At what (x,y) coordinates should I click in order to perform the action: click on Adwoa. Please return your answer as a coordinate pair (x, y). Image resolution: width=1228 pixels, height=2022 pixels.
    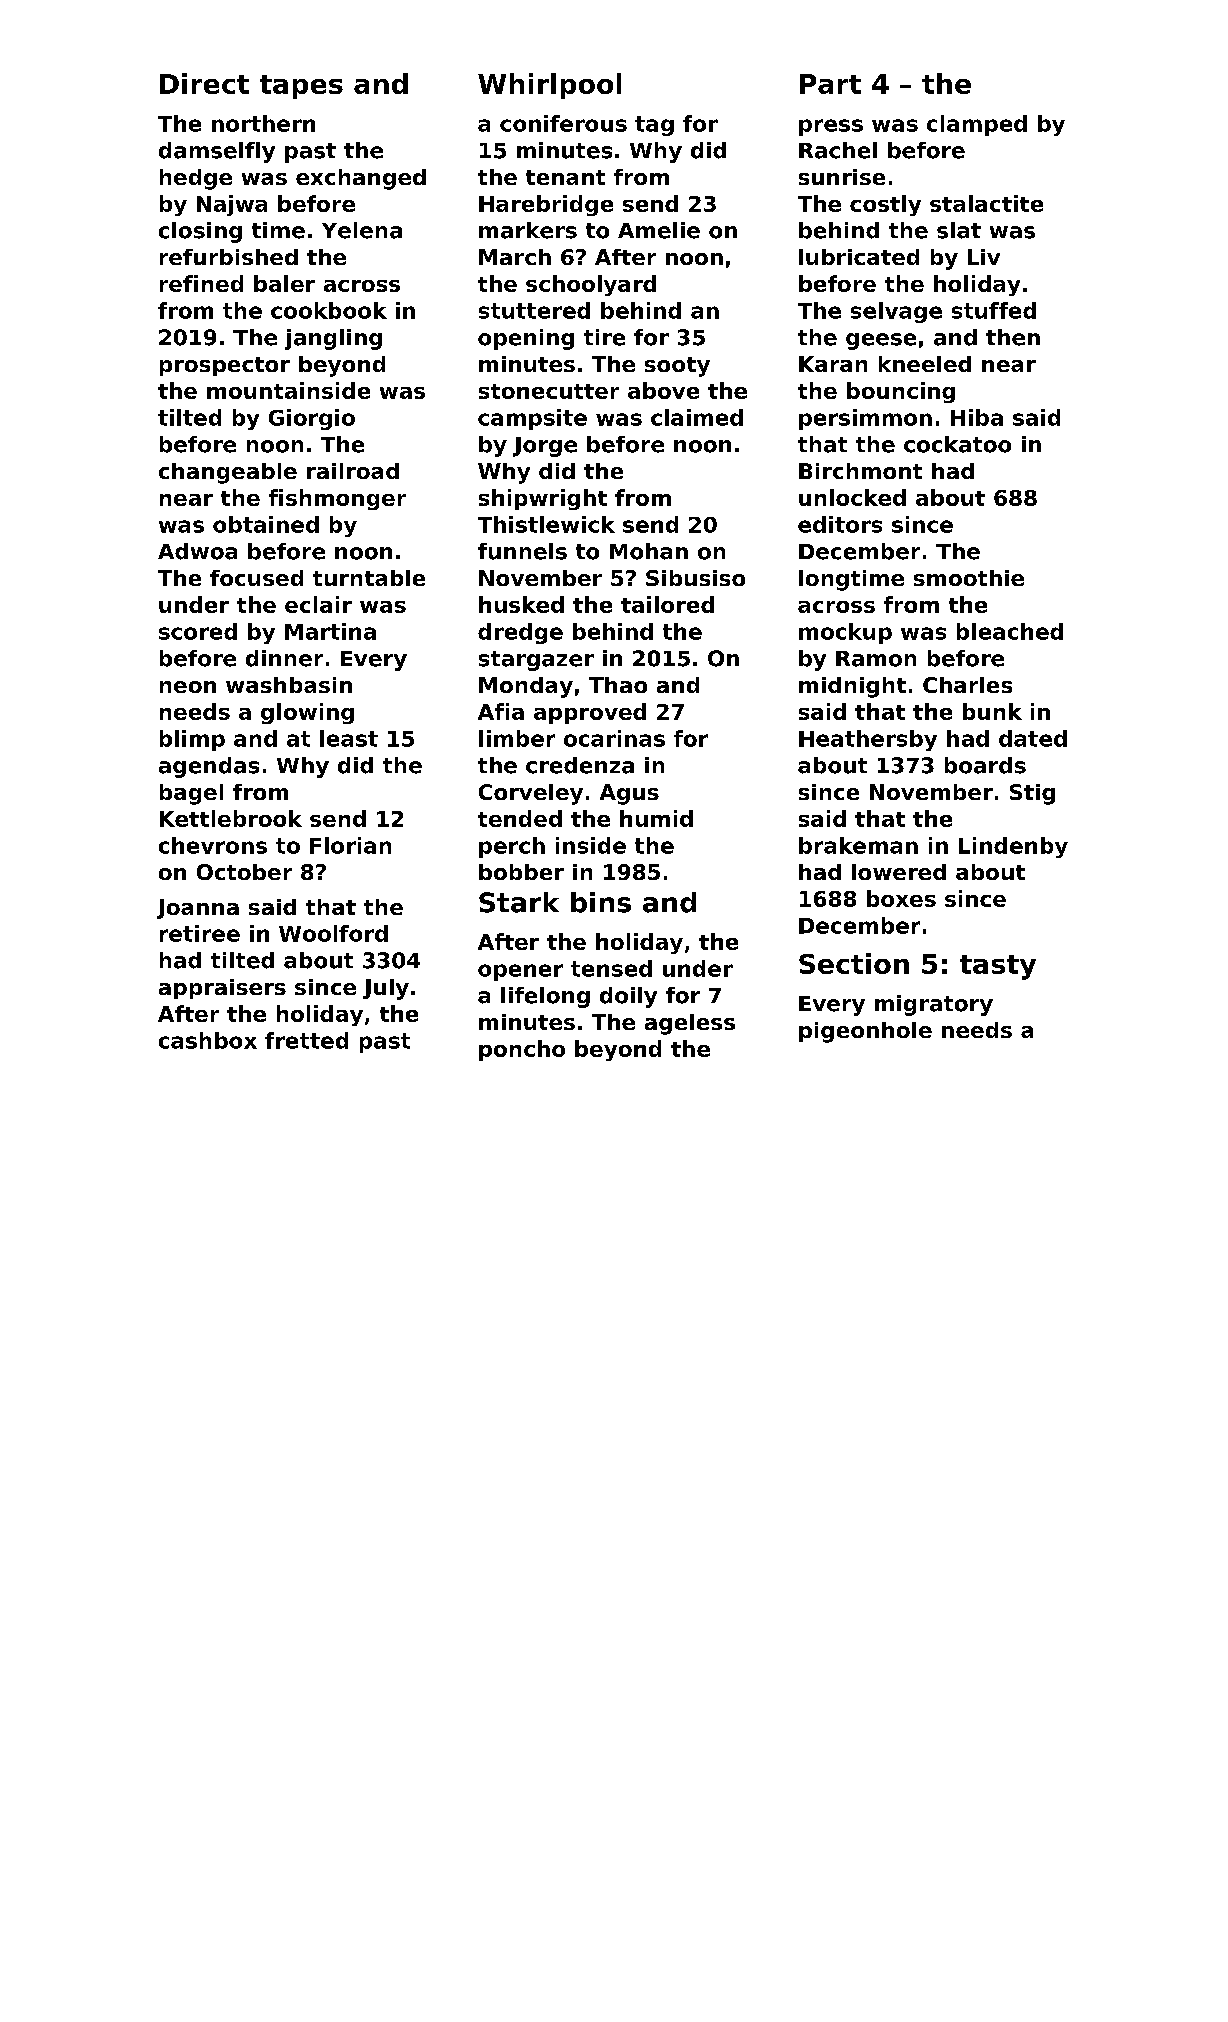
    Looking at the image, I should click on (197, 551).
